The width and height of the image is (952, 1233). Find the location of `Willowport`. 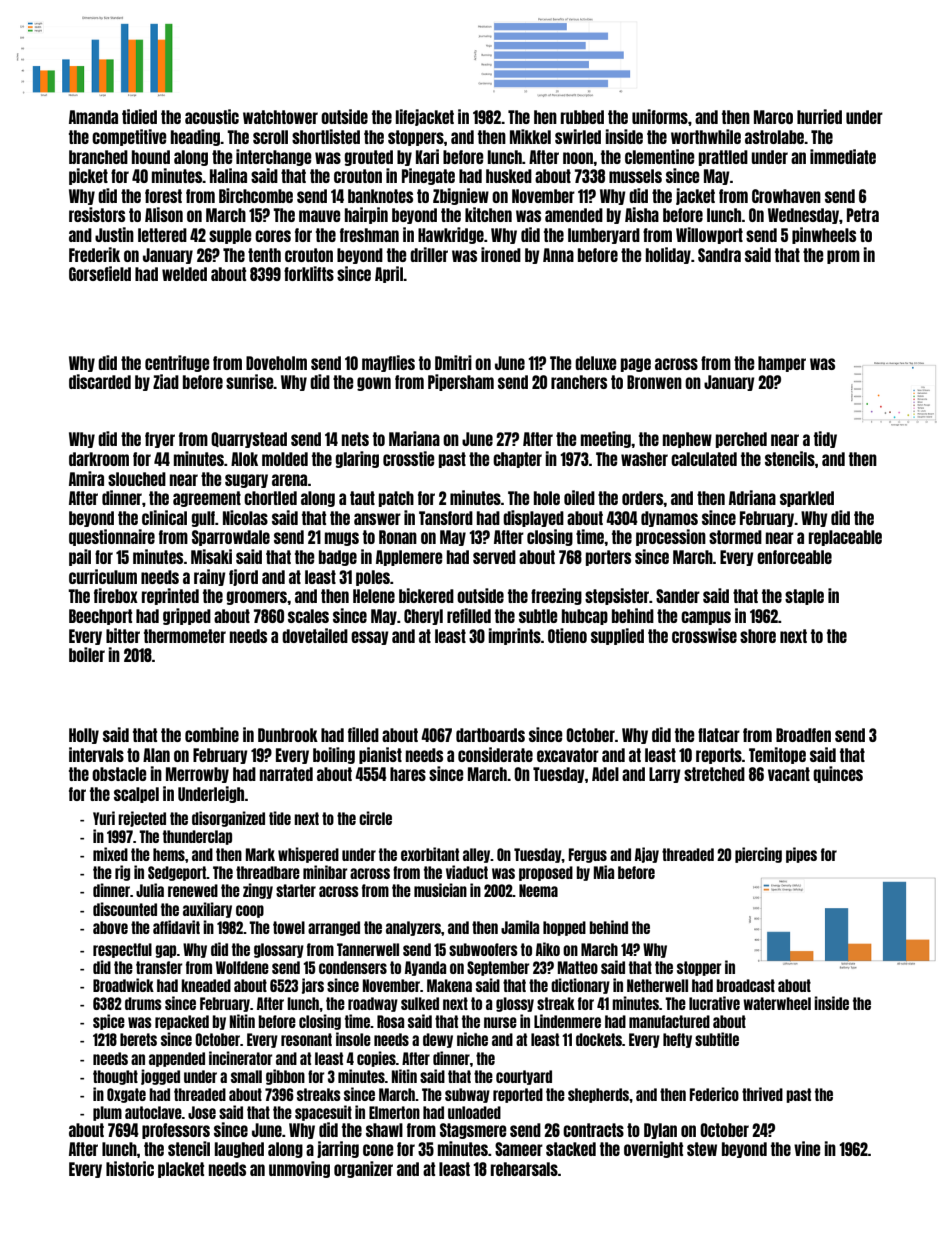

Willowport is located at coordinates (709, 235).
